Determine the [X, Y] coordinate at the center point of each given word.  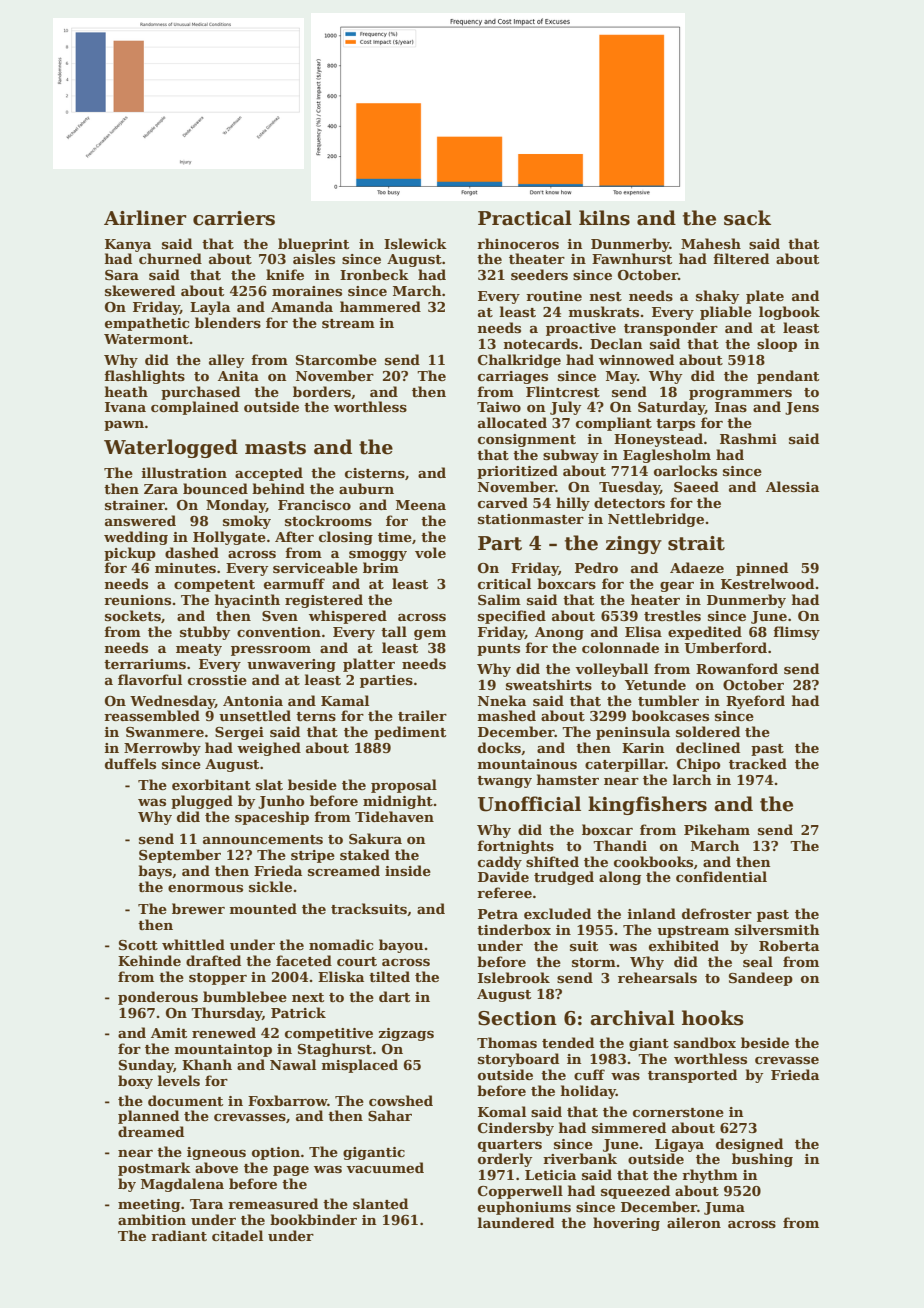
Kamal [345, 700]
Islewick [415, 243]
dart [394, 996]
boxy [135, 1082]
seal [758, 961]
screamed [344, 870]
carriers [234, 218]
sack [747, 218]
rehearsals [657, 977]
